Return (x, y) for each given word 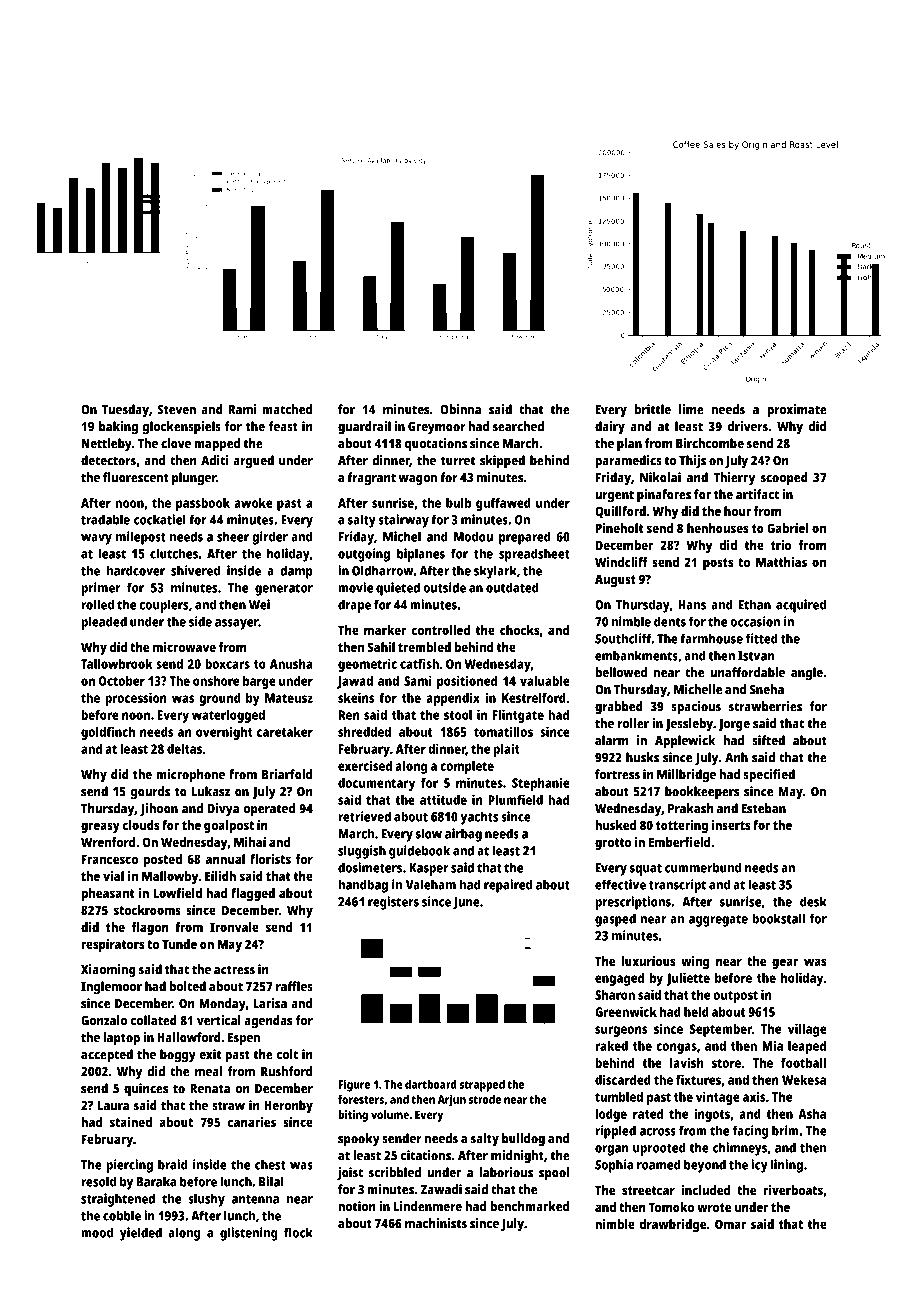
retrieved (364, 816)
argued (253, 462)
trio (781, 545)
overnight (224, 733)
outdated (512, 587)
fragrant (371, 479)
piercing (129, 1166)
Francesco (110, 859)
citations (426, 1155)
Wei (259, 604)
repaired (508, 886)
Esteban (764, 808)
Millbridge (686, 776)
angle (807, 674)
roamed (659, 1164)
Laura (113, 1106)
